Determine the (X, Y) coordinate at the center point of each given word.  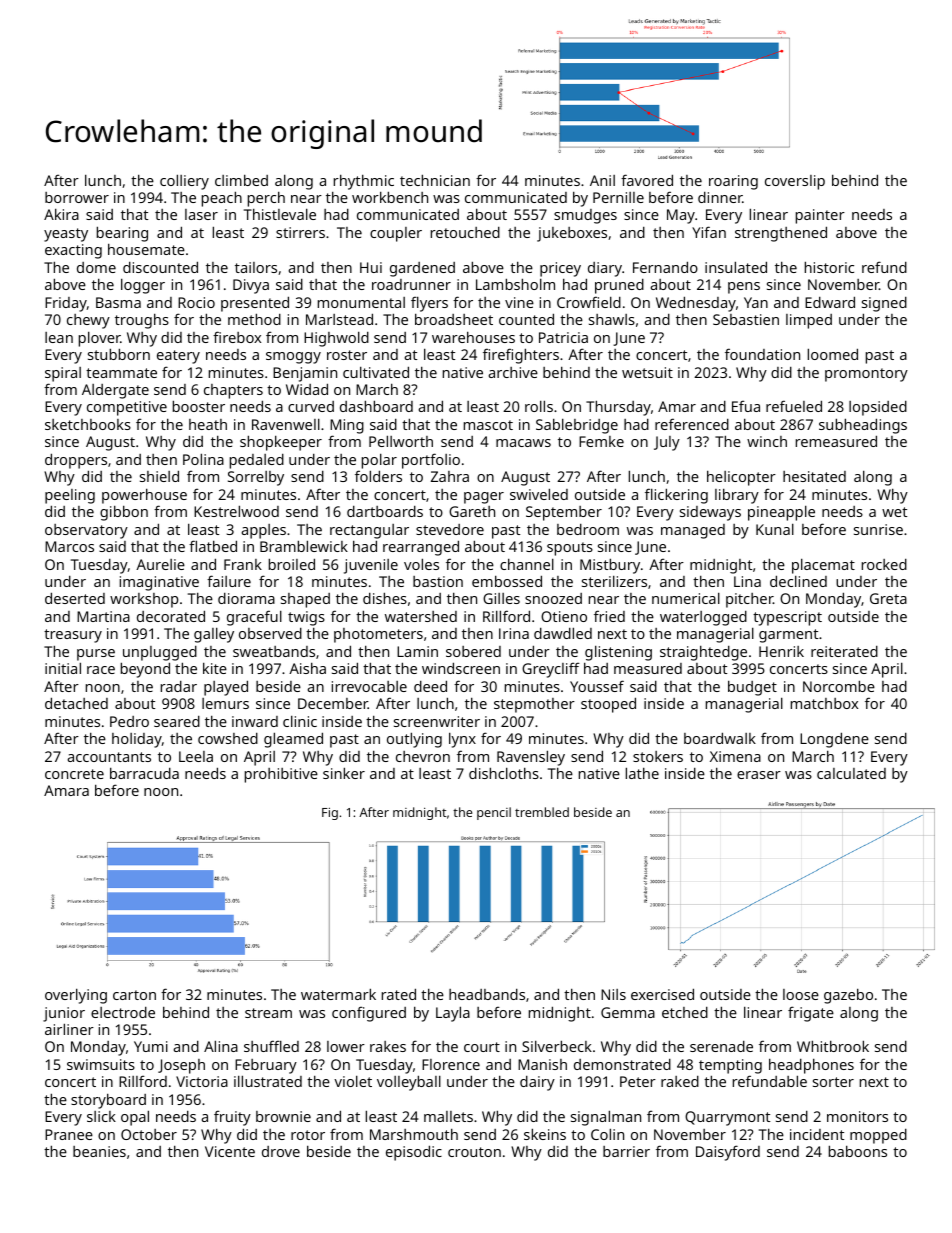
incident (817, 1134)
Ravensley (531, 758)
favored (647, 180)
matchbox (824, 703)
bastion (438, 581)
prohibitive (281, 775)
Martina (103, 616)
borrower (77, 197)
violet (353, 1081)
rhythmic (364, 182)
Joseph (181, 1066)
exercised (662, 994)
